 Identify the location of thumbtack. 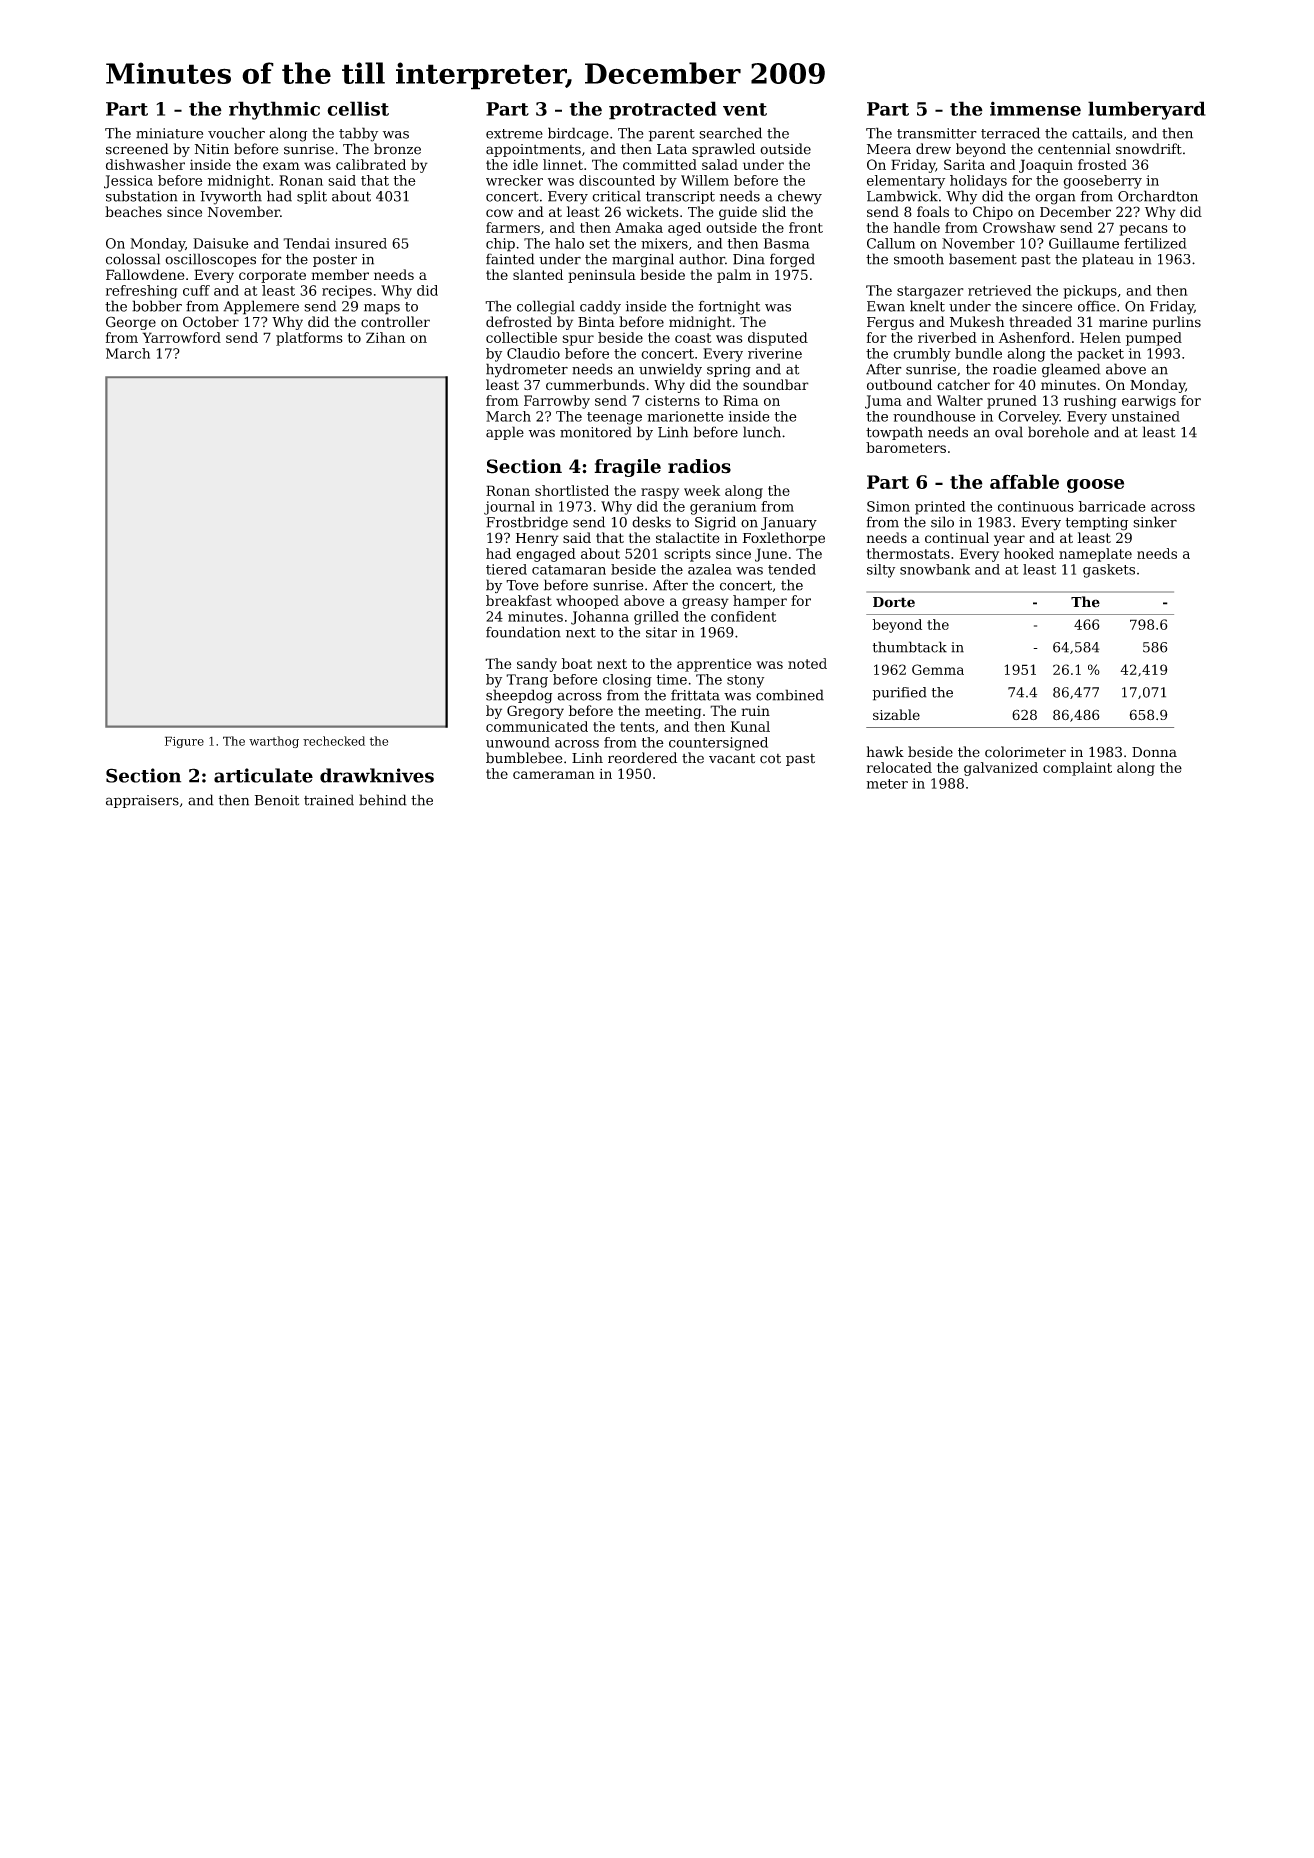
(910, 647).
